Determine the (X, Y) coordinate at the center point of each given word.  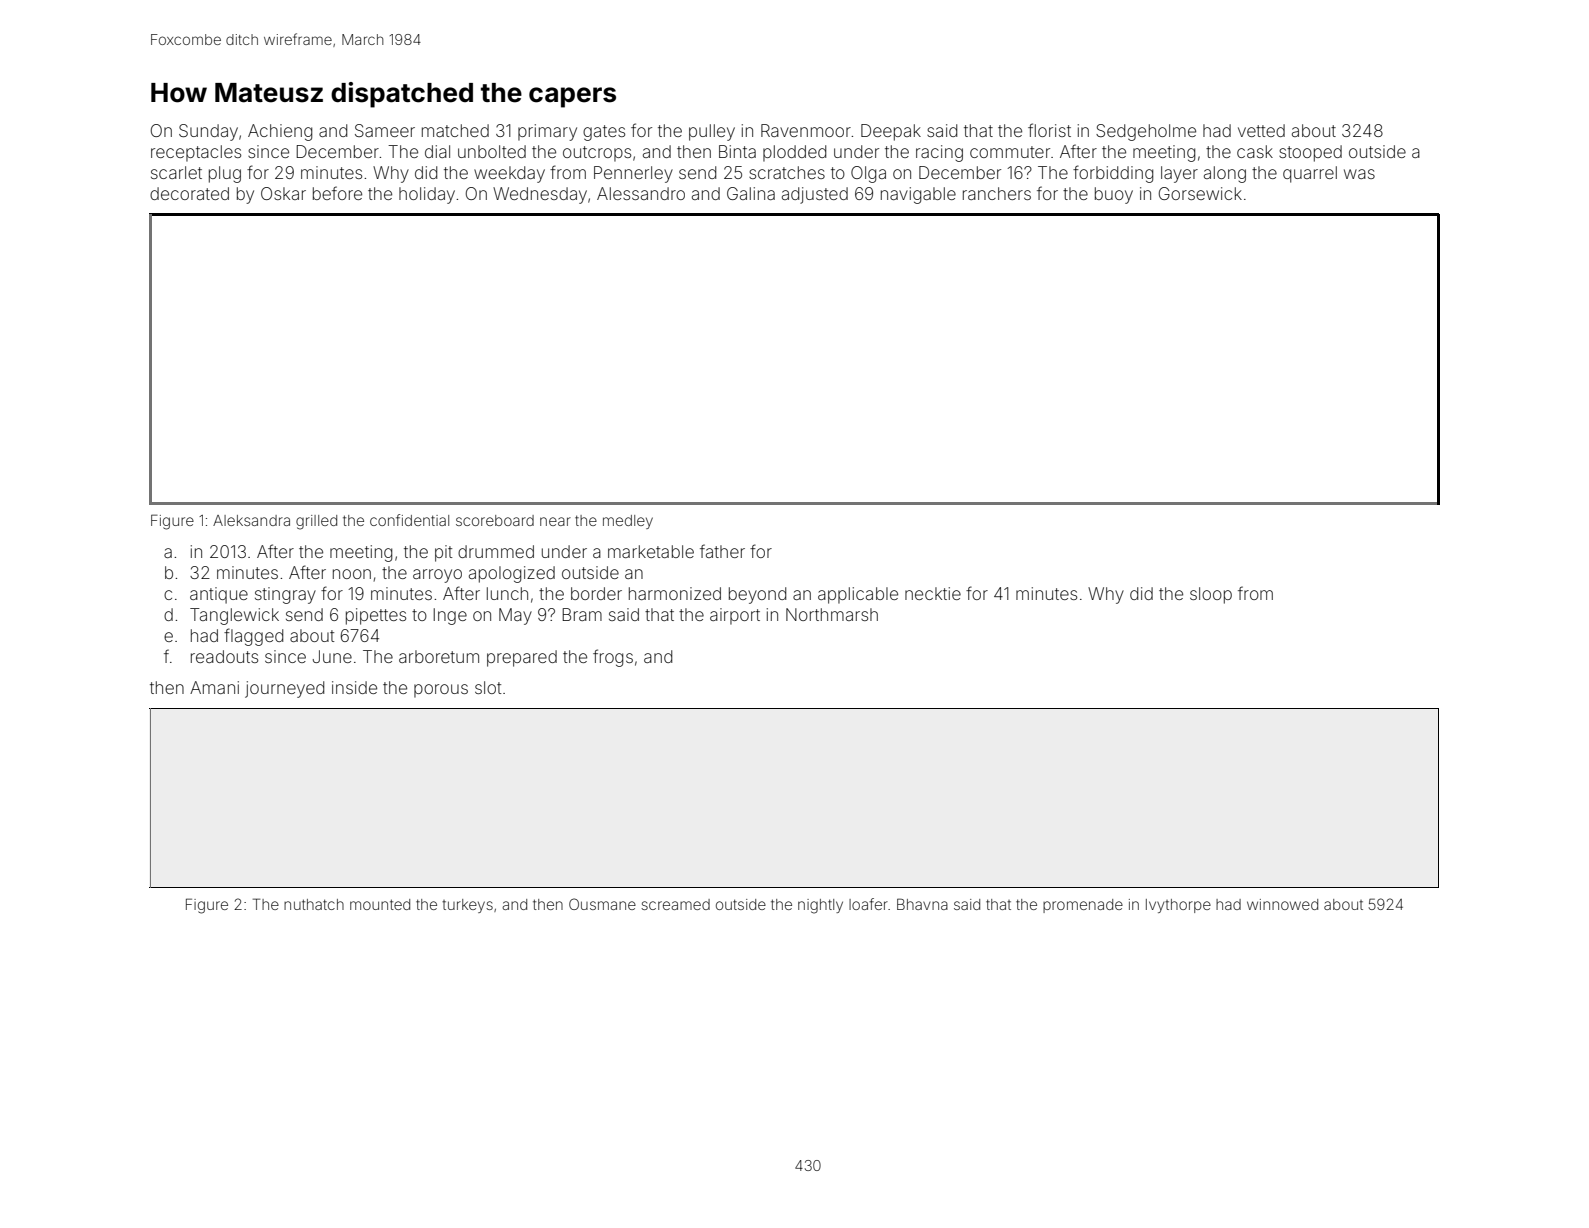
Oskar (283, 193)
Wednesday (540, 195)
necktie (933, 593)
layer (1179, 174)
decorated (189, 193)
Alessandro (641, 193)
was (1359, 174)
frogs (613, 658)
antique (219, 595)
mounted (380, 904)
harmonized (675, 593)
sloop (1211, 595)
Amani (214, 687)
